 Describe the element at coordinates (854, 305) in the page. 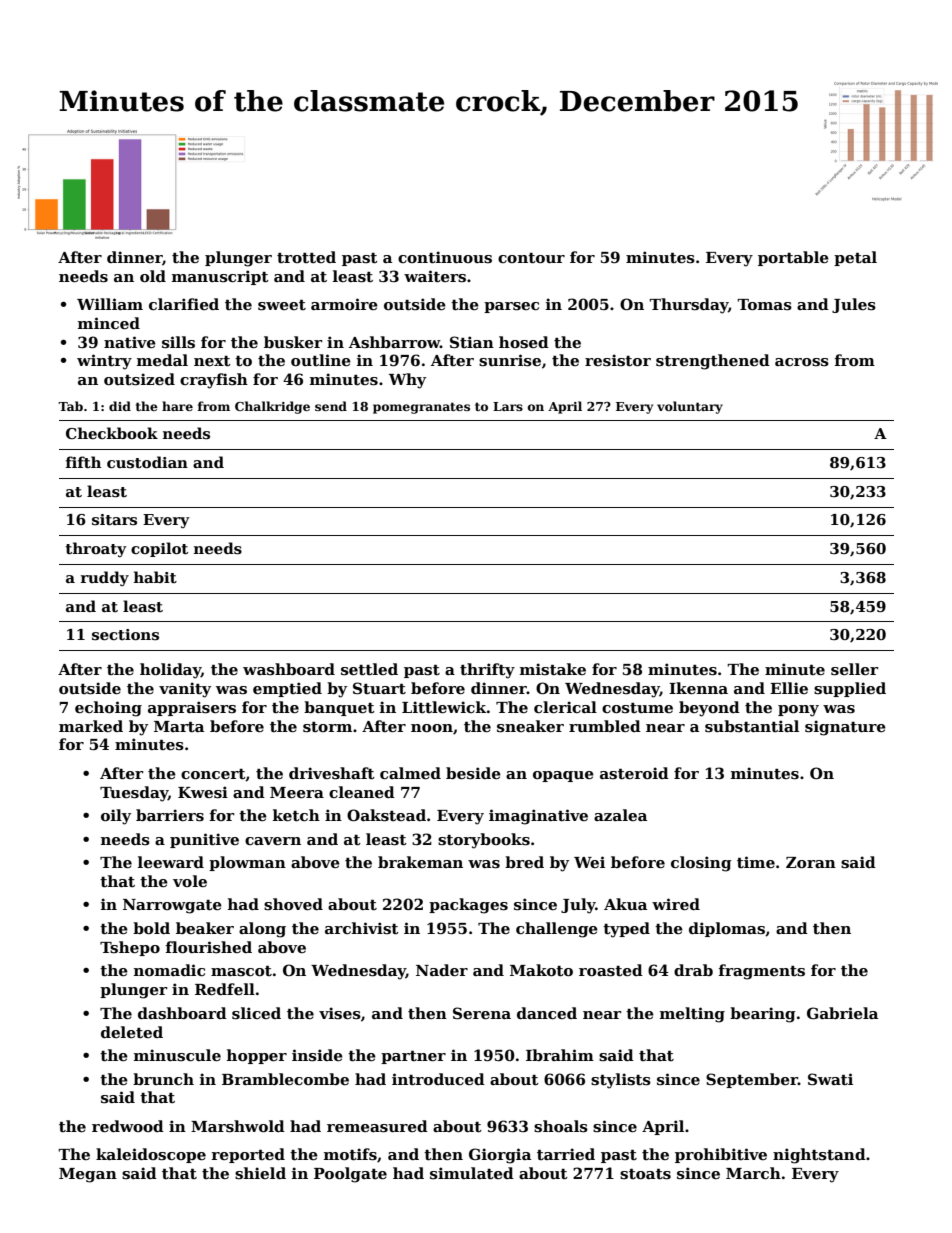

I see `Jules` at that location.
